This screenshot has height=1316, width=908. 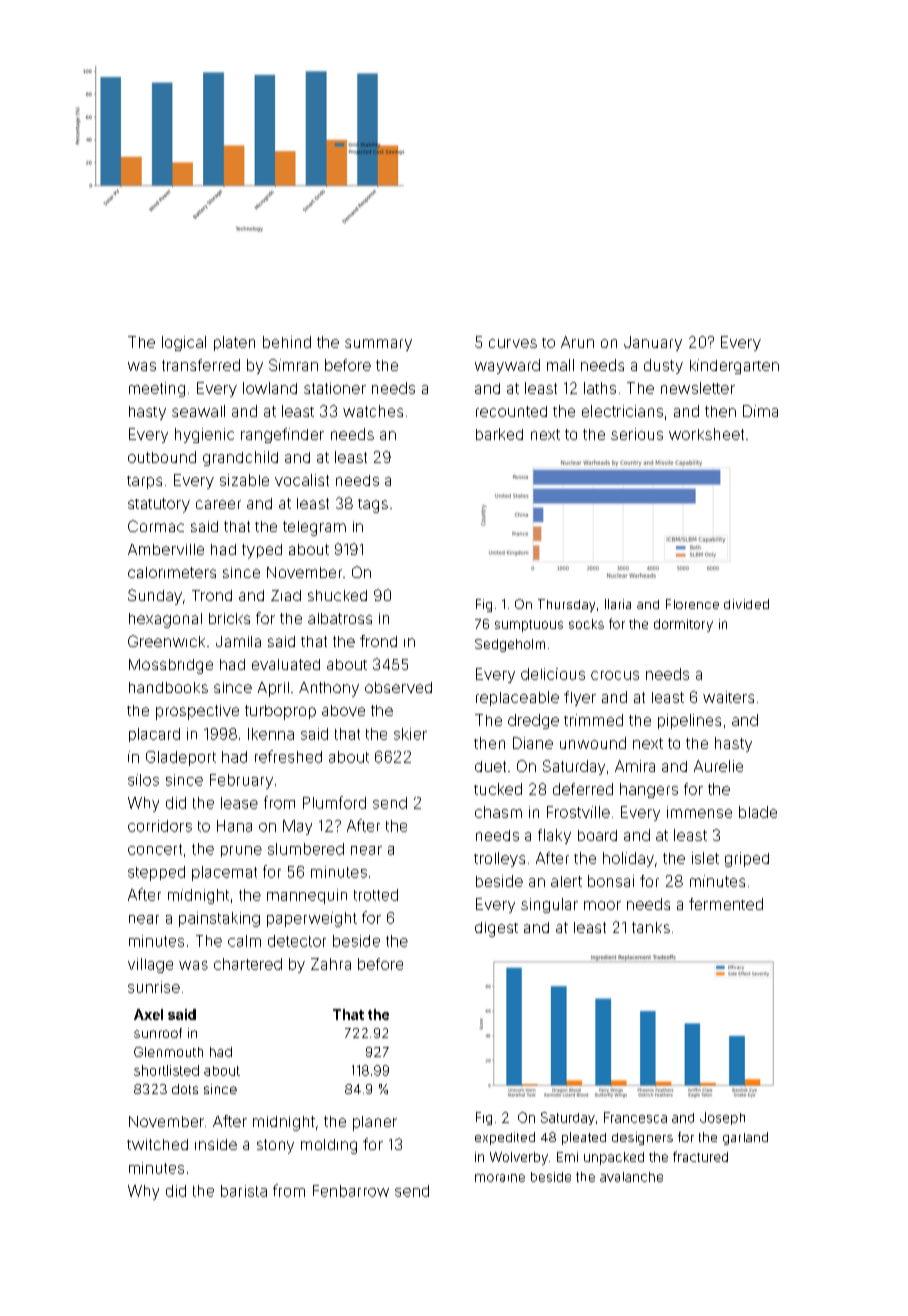 What do you see at coordinates (611, 881) in the screenshot?
I see `bonsai` at bounding box center [611, 881].
